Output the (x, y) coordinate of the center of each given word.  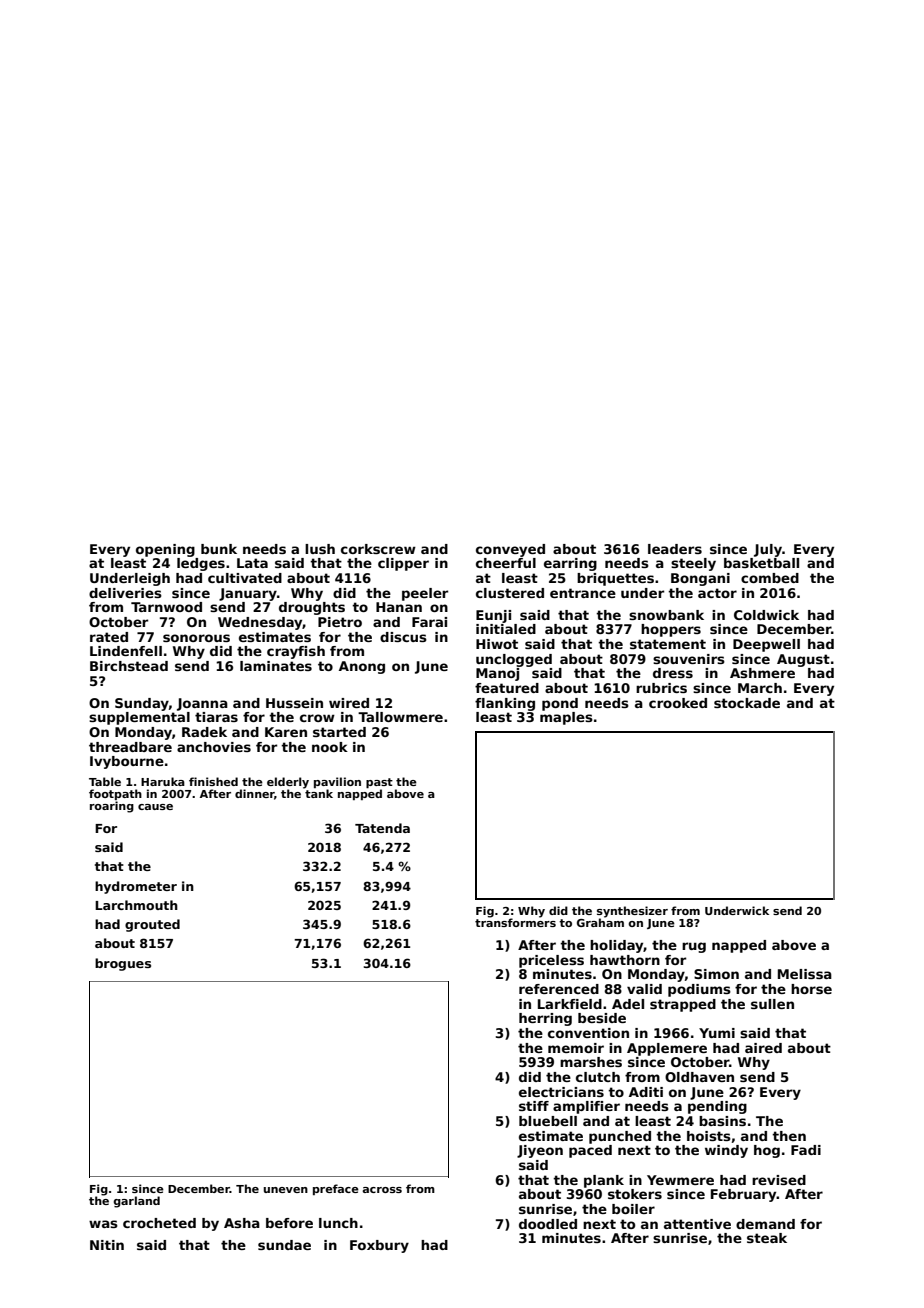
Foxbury (379, 1246)
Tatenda (382, 828)
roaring (112, 807)
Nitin (107, 1245)
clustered (510, 593)
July (768, 550)
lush (320, 549)
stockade (747, 703)
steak (767, 1238)
